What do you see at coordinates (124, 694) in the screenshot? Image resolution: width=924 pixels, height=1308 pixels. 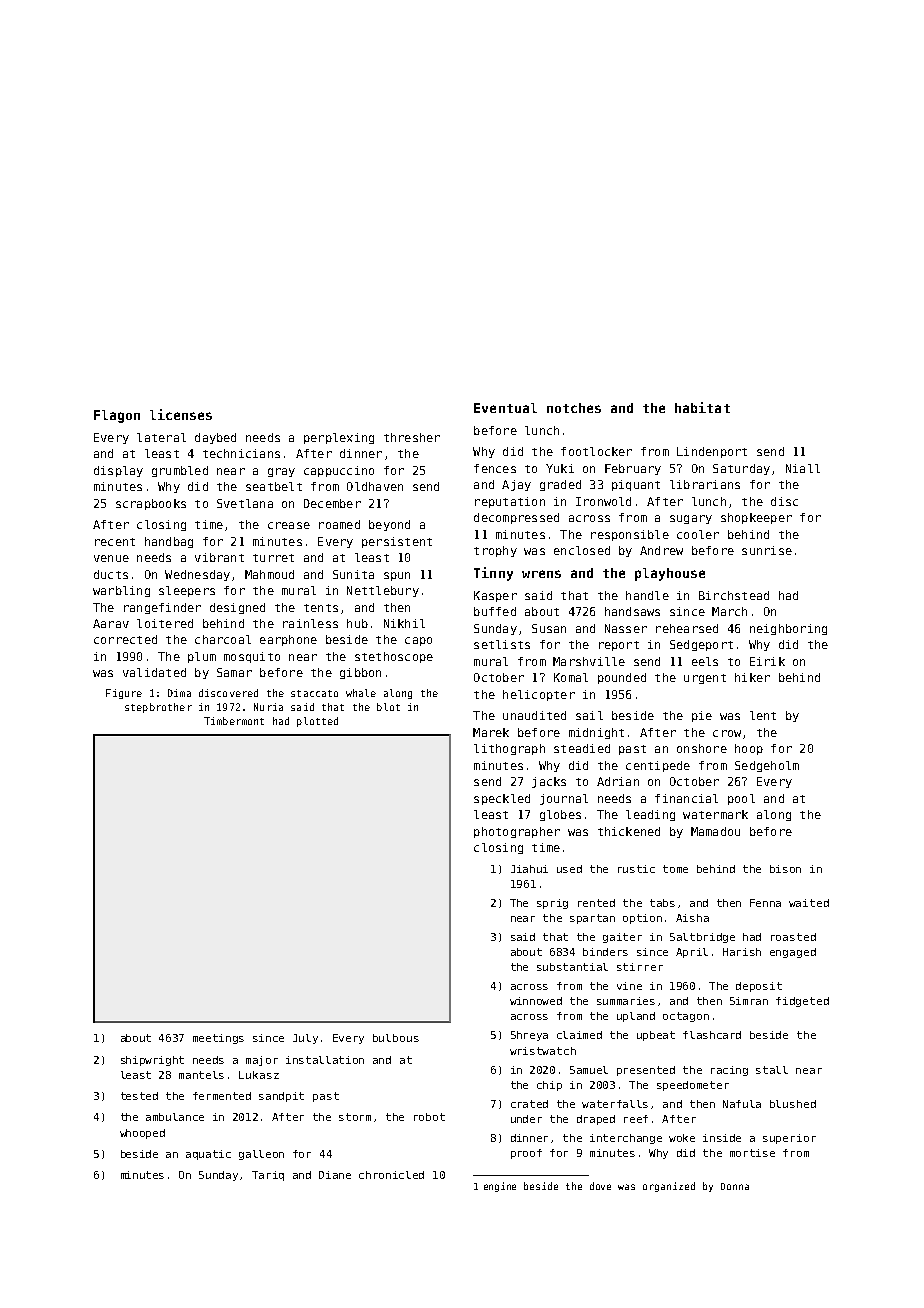 I see `Figure` at bounding box center [124, 694].
